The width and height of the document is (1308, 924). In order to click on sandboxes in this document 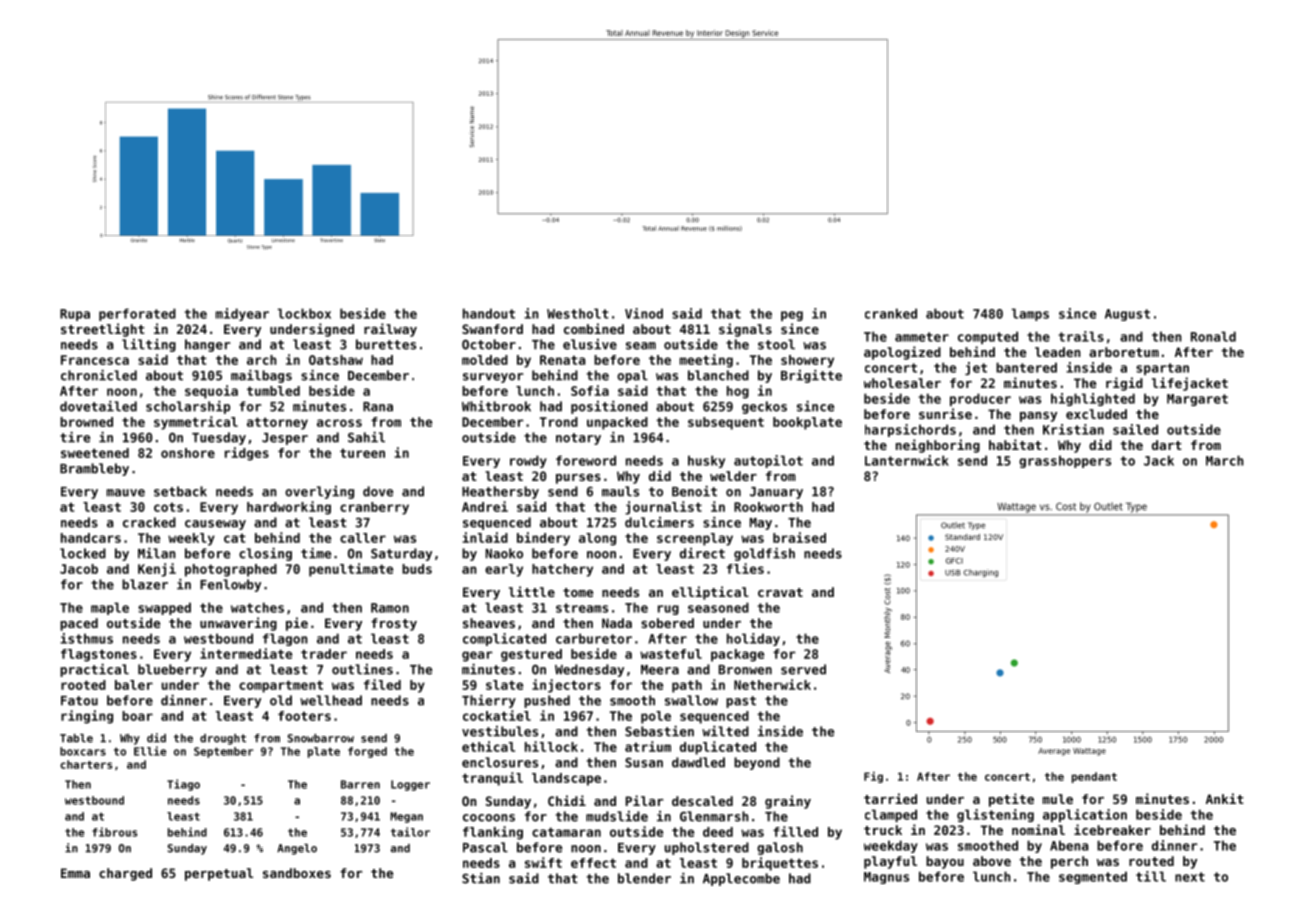, I will do `click(297, 873)`.
